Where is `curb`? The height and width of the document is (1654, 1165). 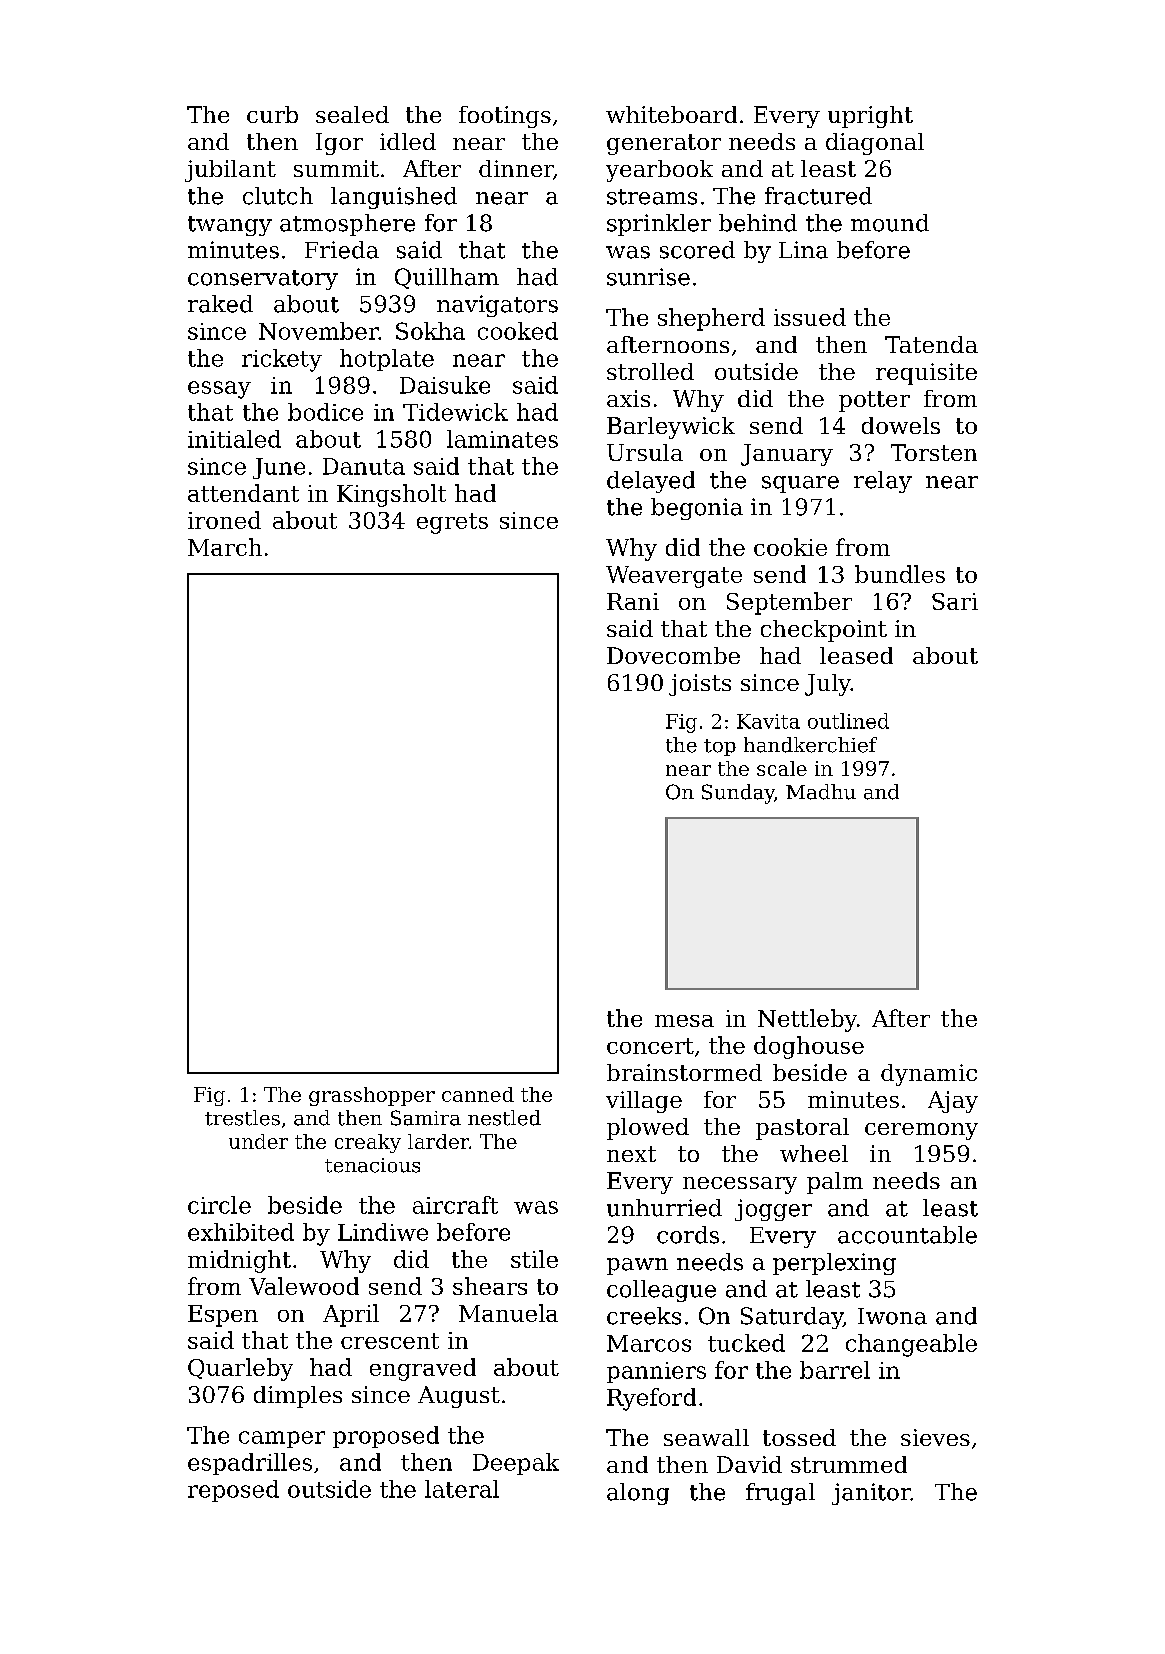
curb is located at coordinates (272, 114).
